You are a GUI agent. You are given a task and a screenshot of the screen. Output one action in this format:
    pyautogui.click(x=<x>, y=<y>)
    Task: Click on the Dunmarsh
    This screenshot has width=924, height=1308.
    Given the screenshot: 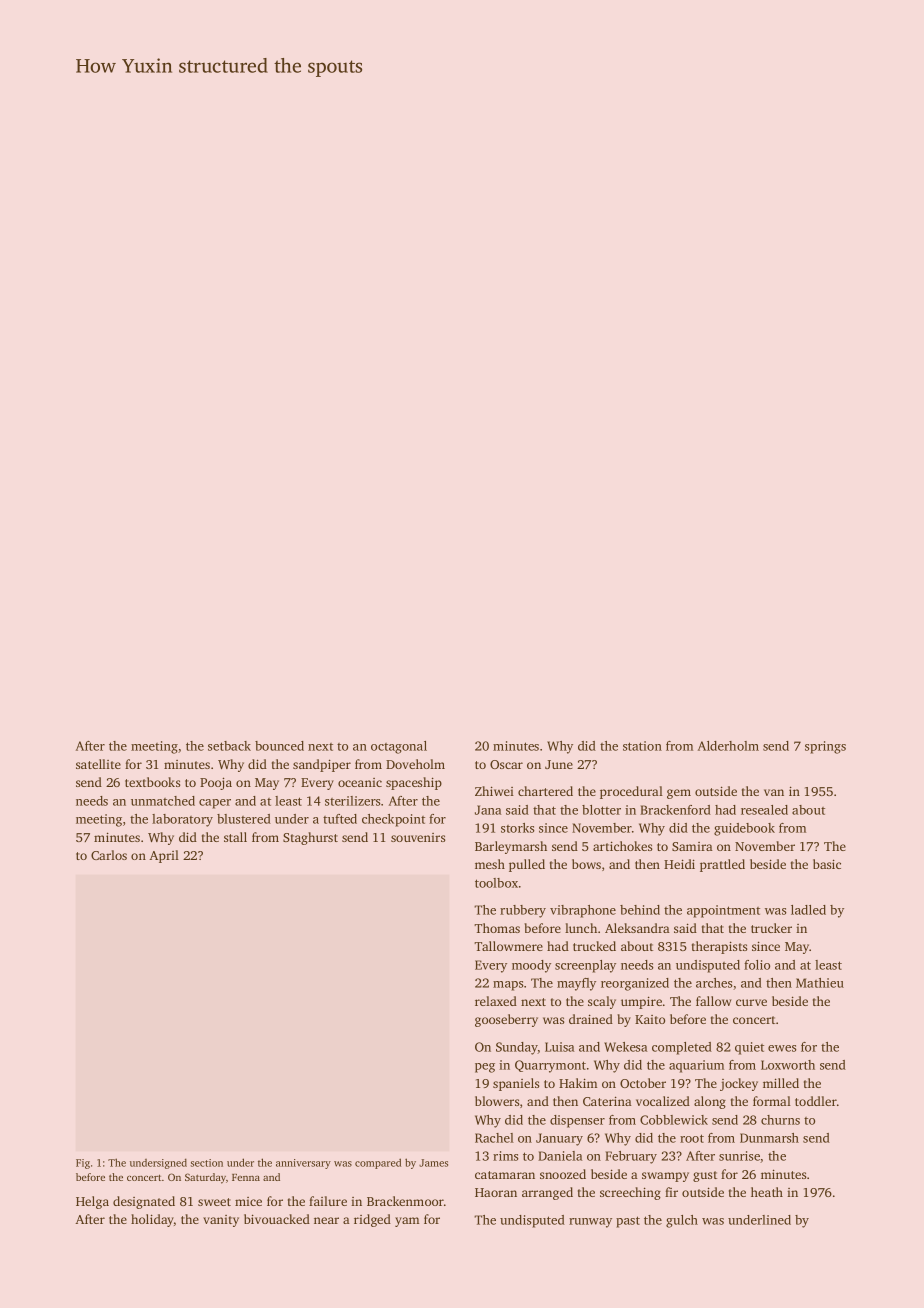 What is the action you would take?
    pyautogui.click(x=769, y=1138)
